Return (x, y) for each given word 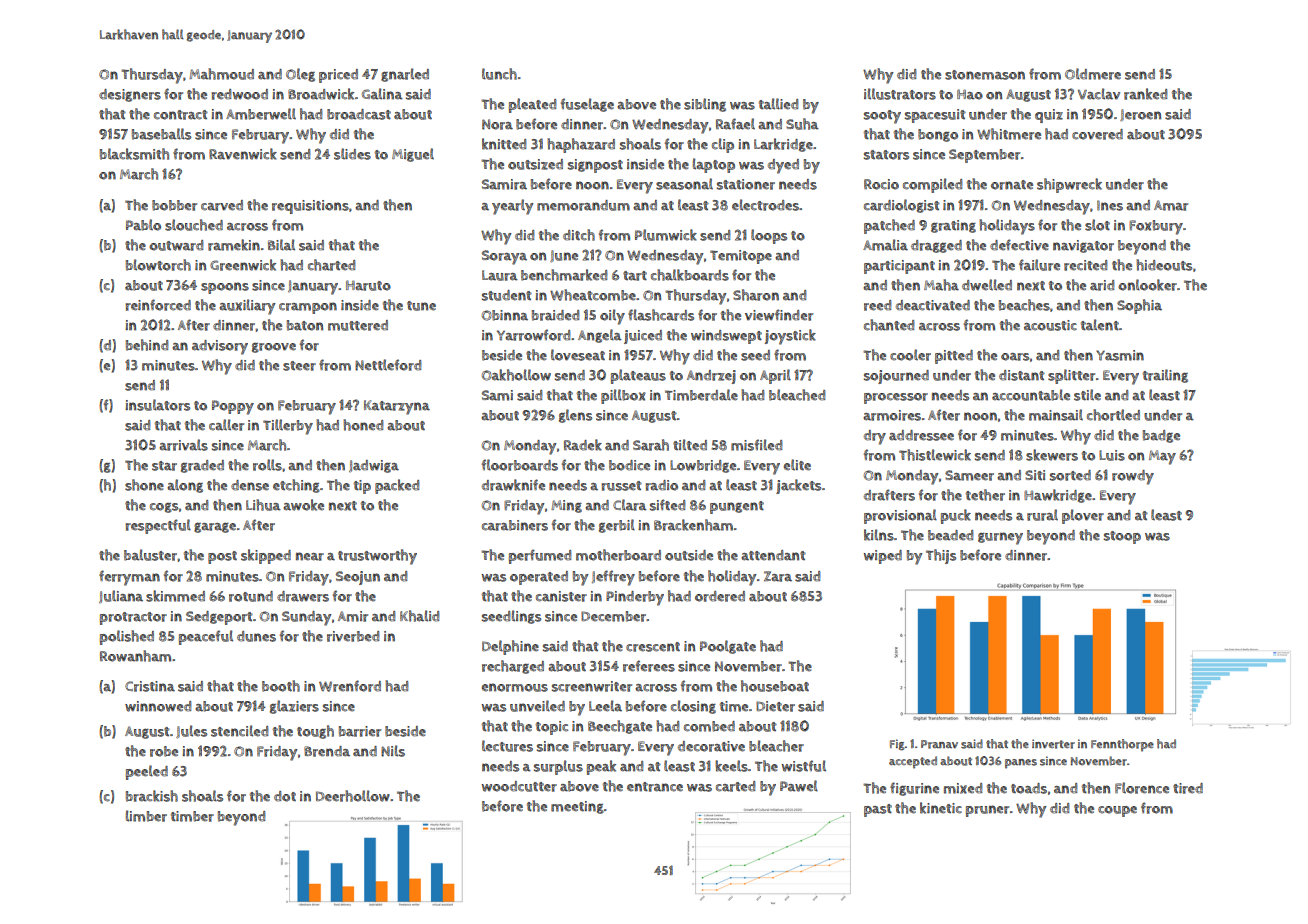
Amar (1171, 205)
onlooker (1147, 285)
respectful (158, 526)
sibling (705, 105)
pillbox (623, 396)
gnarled (405, 75)
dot (285, 796)
